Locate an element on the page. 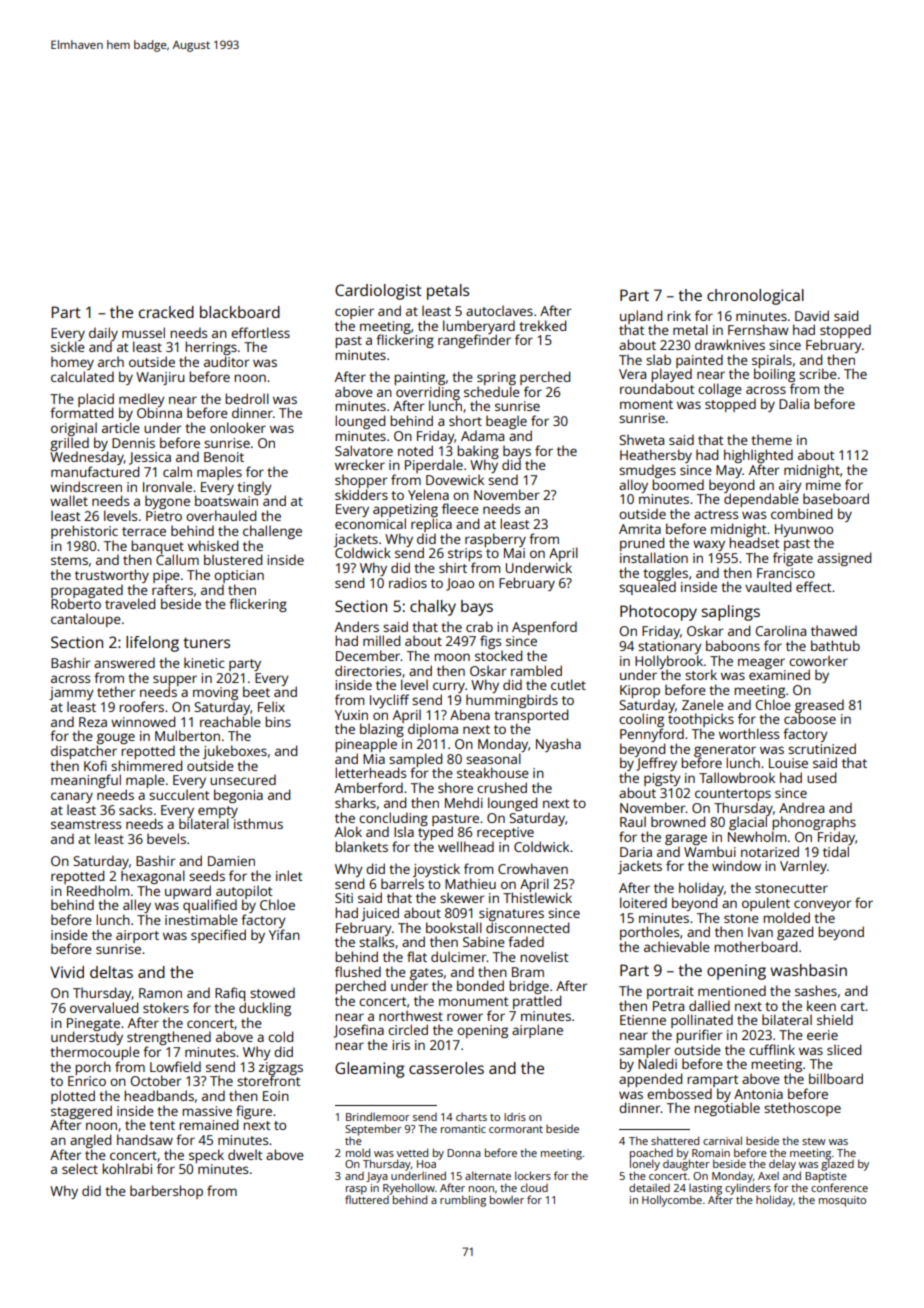 The width and height of the page is (924, 1308). highlighted is located at coordinates (758, 456).
